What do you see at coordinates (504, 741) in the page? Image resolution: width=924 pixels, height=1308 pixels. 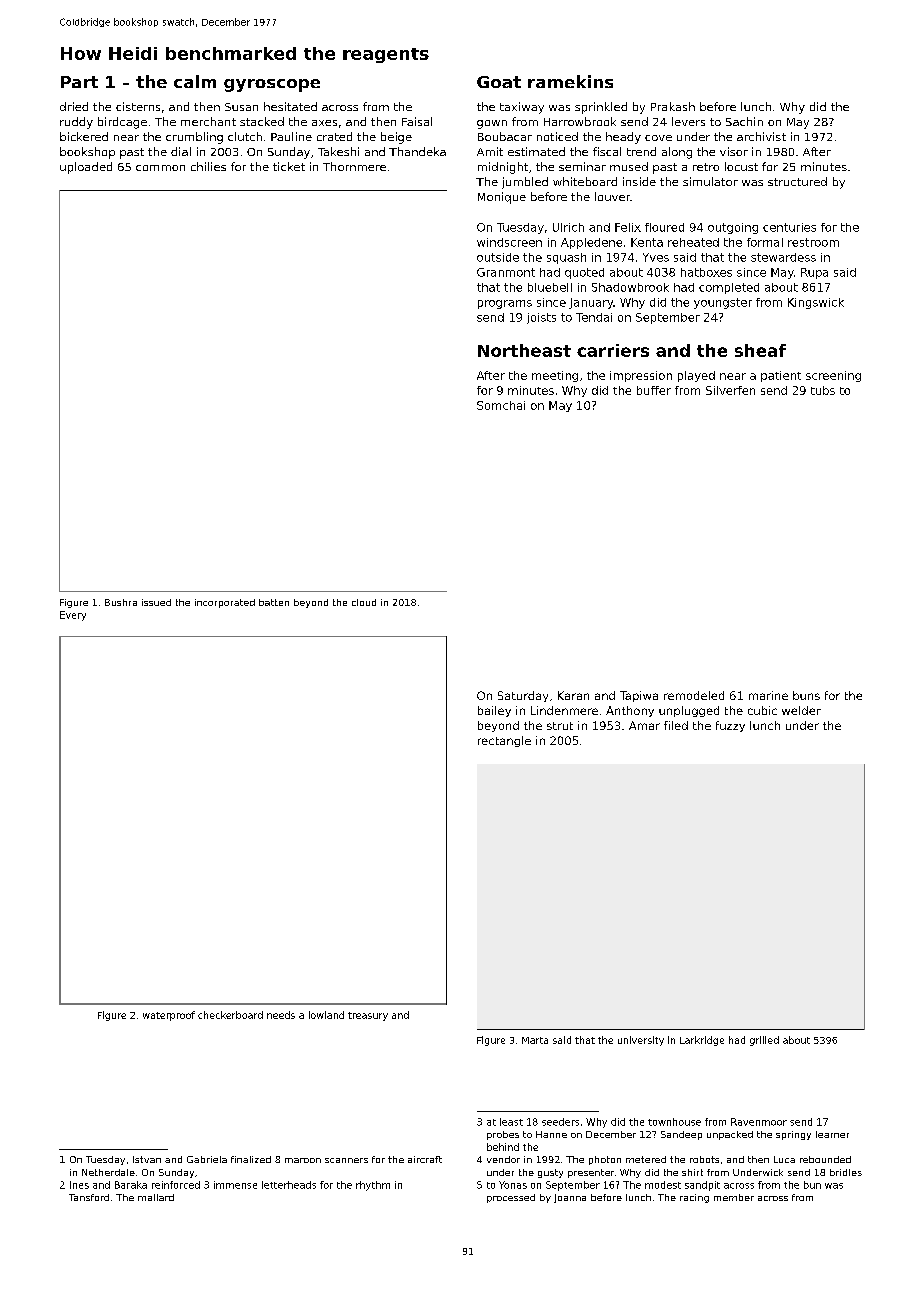 I see `rectangle` at bounding box center [504, 741].
